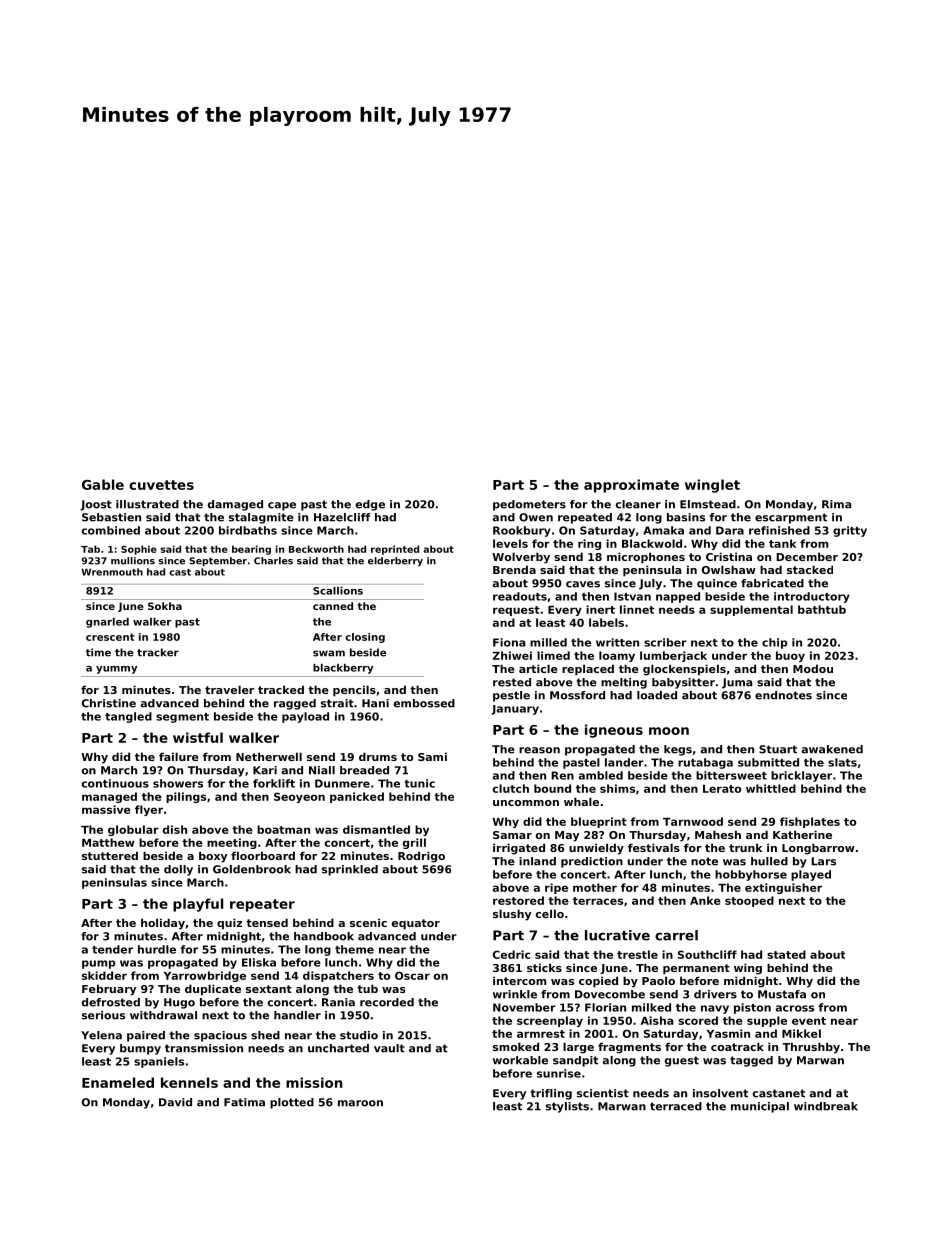  Describe the element at coordinates (663, 530) in the document. I see `Amaka` at that location.
